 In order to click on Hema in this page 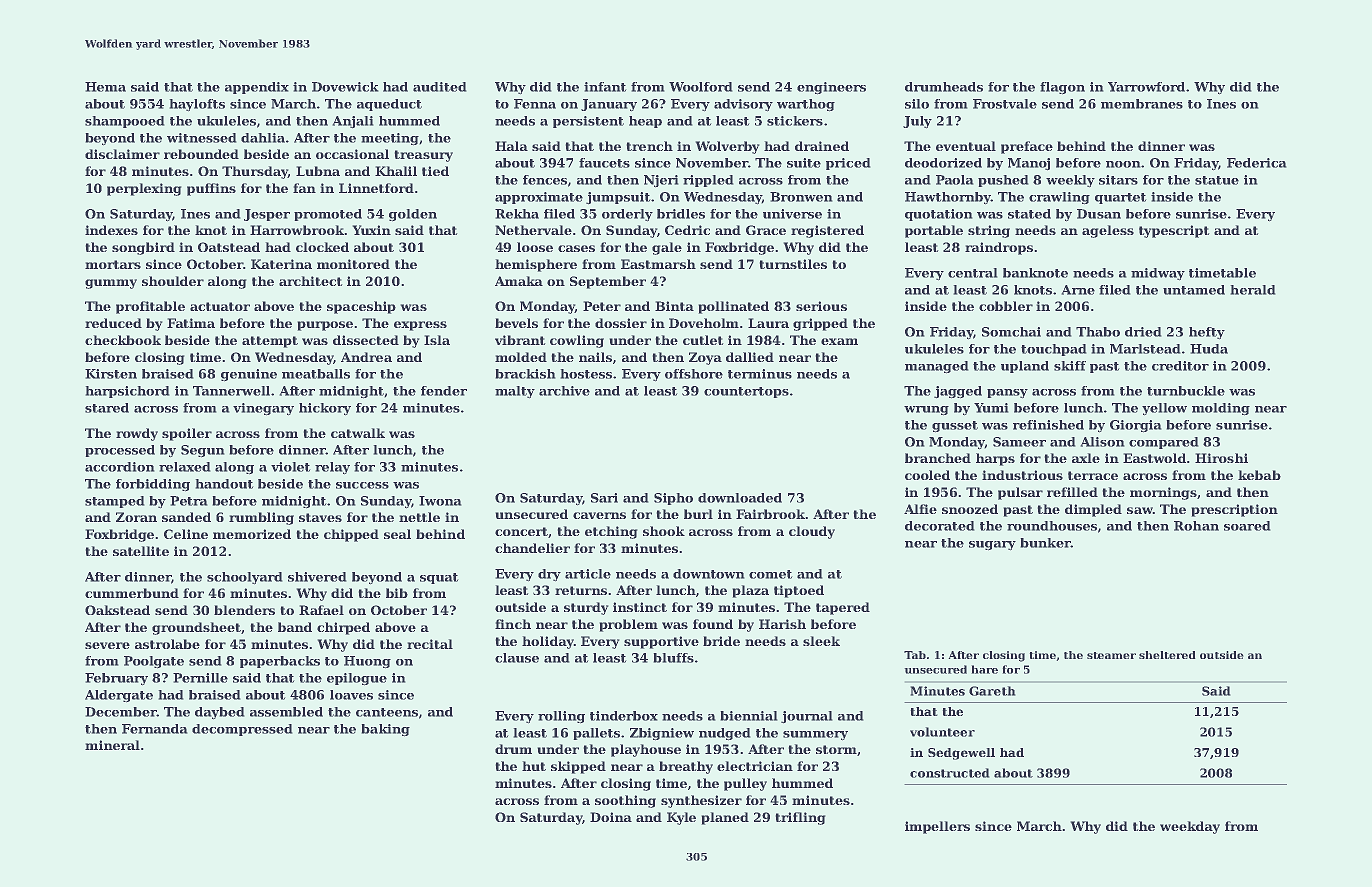, I will do `click(105, 87)`.
